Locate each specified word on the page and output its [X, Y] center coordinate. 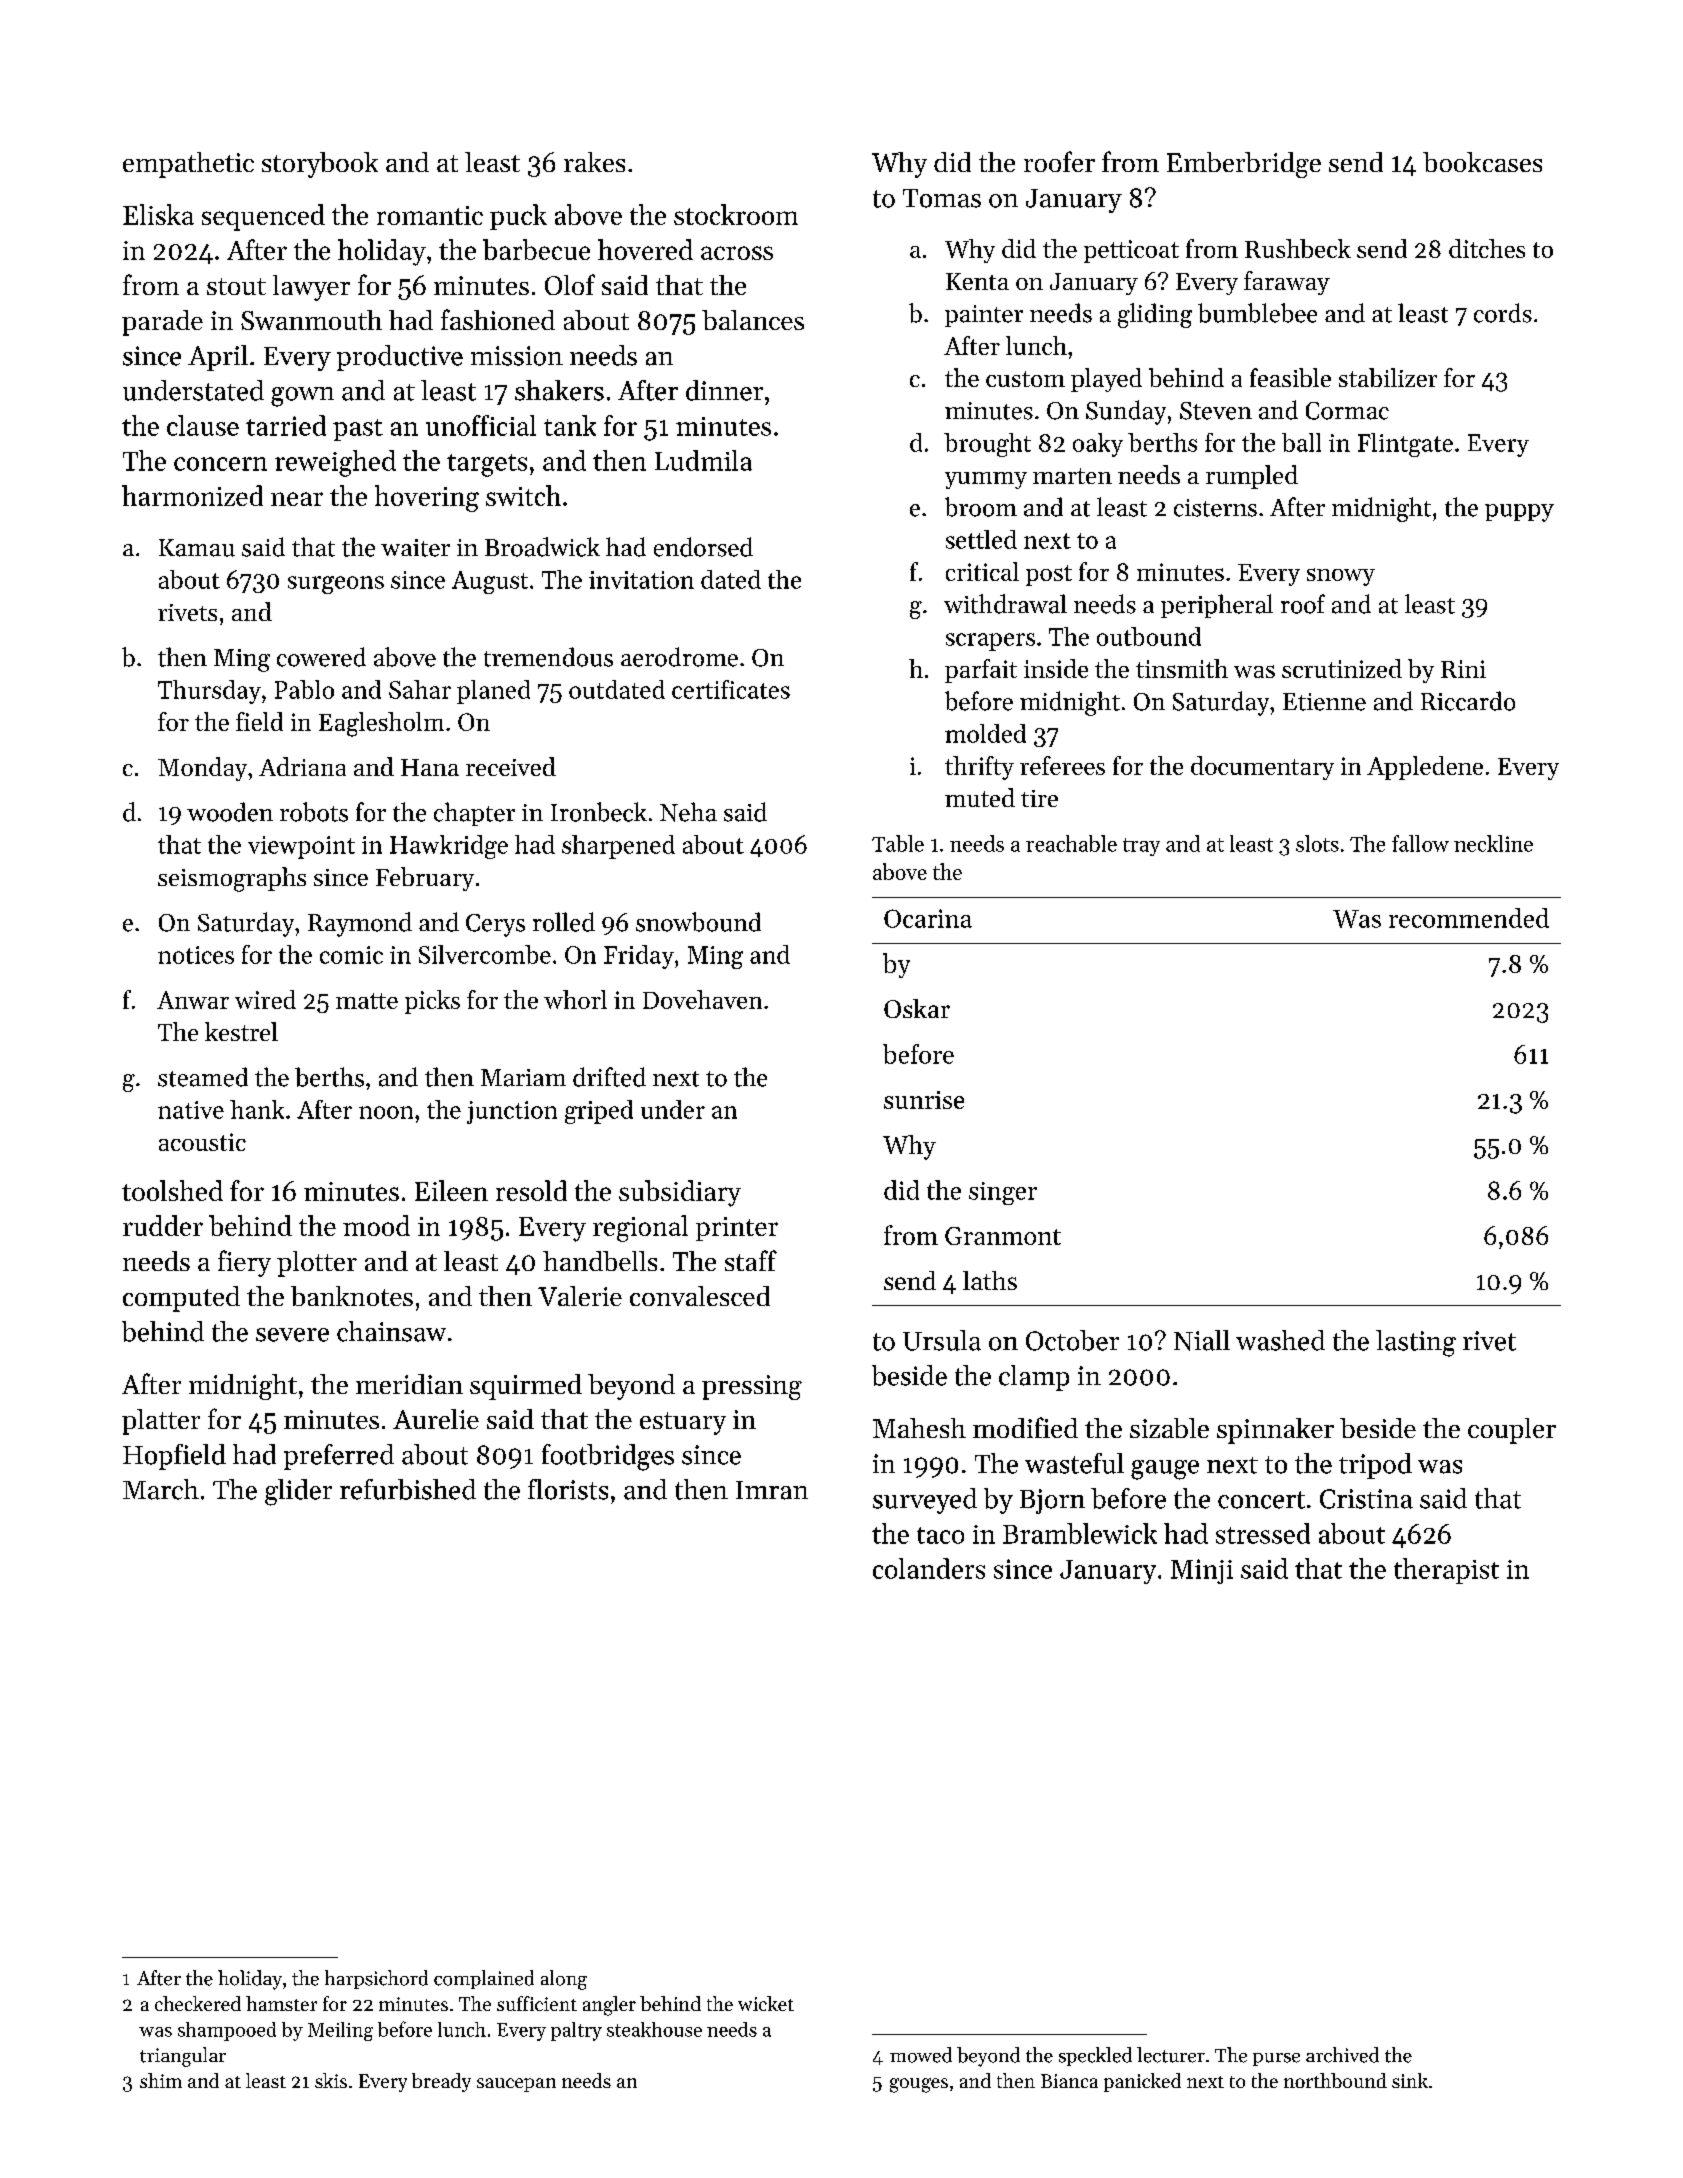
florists [568, 1489]
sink [1410, 2080]
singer [1003, 1193]
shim [161, 2080]
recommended [1469, 918]
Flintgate [1405, 445]
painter [984, 316]
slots [1317, 843]
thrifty [979, 768]
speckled [1095, 2056]
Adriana [302, 766]
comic [351, 955]
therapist [1446, 1571]
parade [162, 323]
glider [298, 1492]
